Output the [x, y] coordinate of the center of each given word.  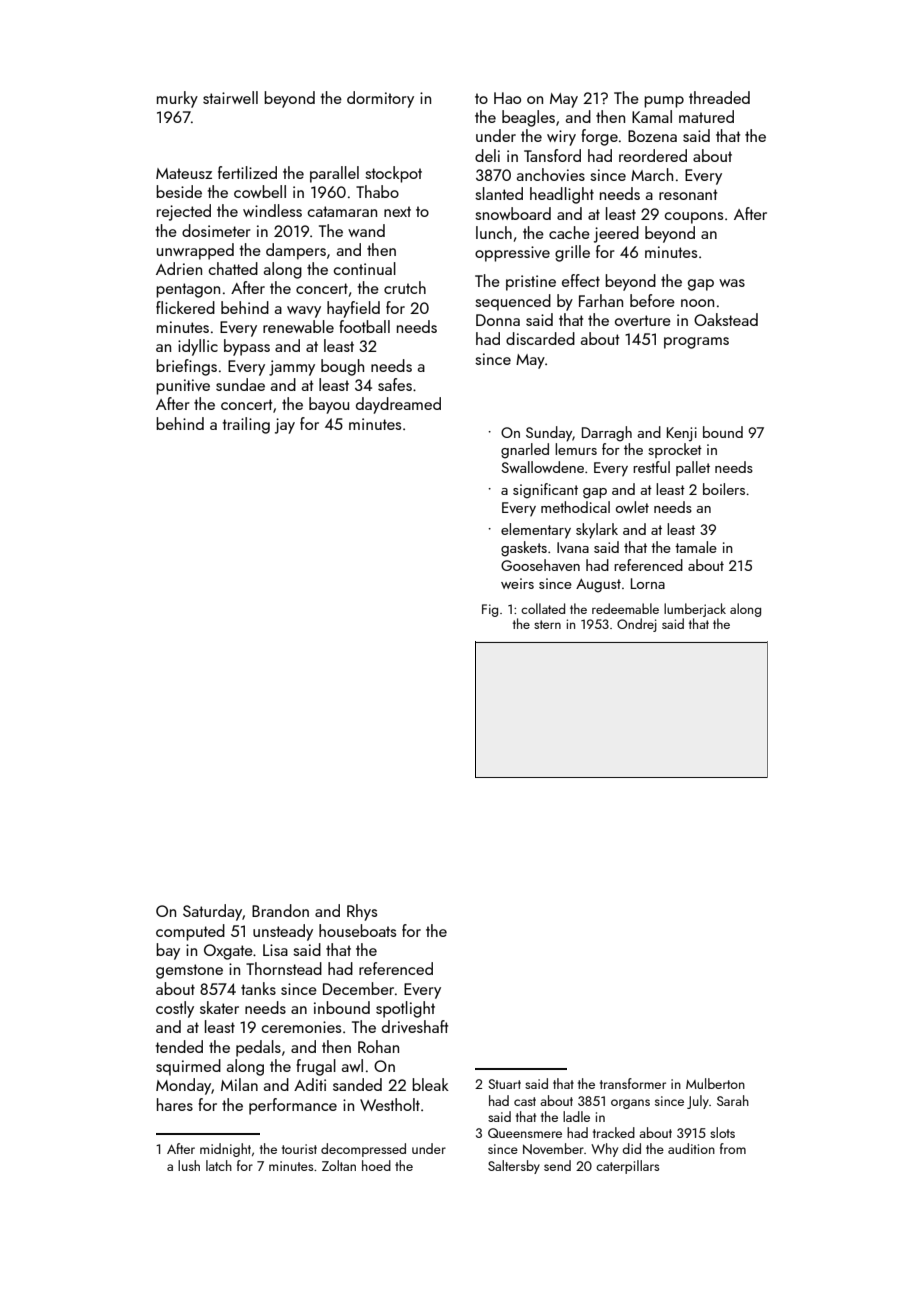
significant [545, 491]
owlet [632, 507]
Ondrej [637, 625]
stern [547, 624]
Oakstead [726, 319]
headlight [562, 195]
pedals [258, 1048]
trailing [246, 425]
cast [525, 1101]
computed [190, 932]
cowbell [260, 191]
